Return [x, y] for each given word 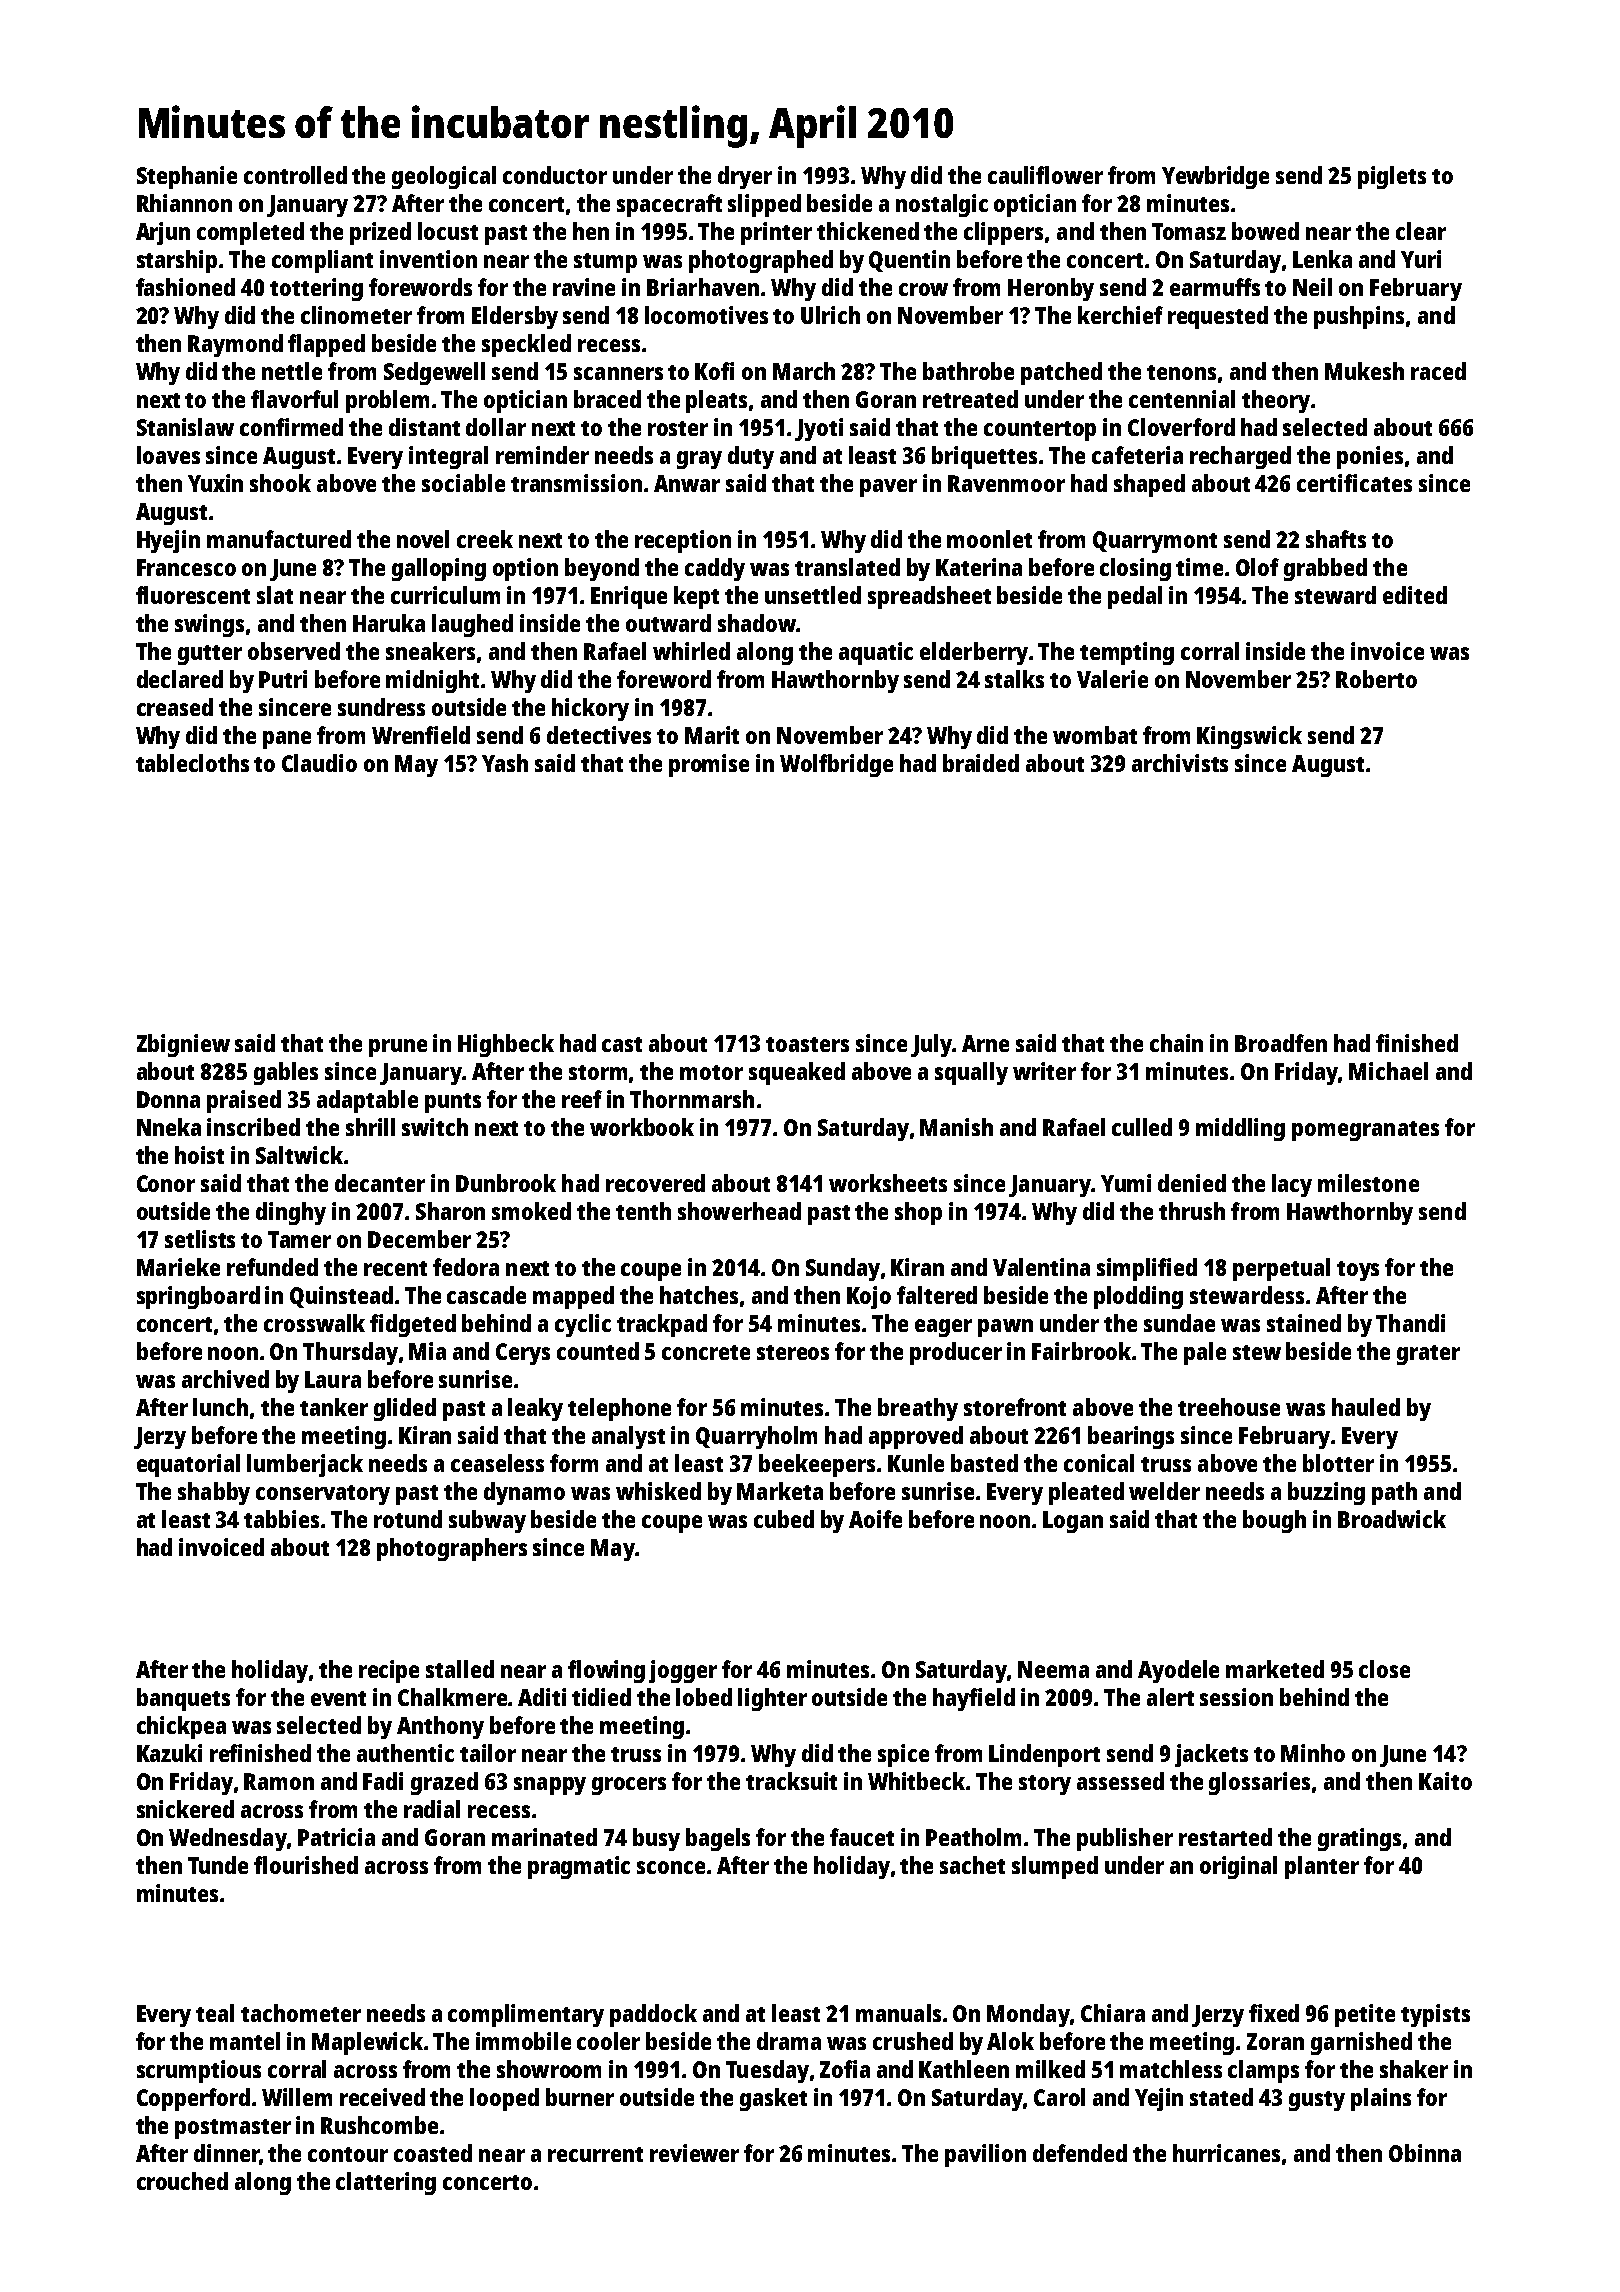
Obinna [1425, 2153]
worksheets [888, 1183]
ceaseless [497, 1463]
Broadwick [1392, 1519]
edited [1415, 595]
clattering [386, 2183]
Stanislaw [185, 427]
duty [751, 457]
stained [1304, 1323]
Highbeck [506, 1045]
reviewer [694, 2153]
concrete [706, 1352]
